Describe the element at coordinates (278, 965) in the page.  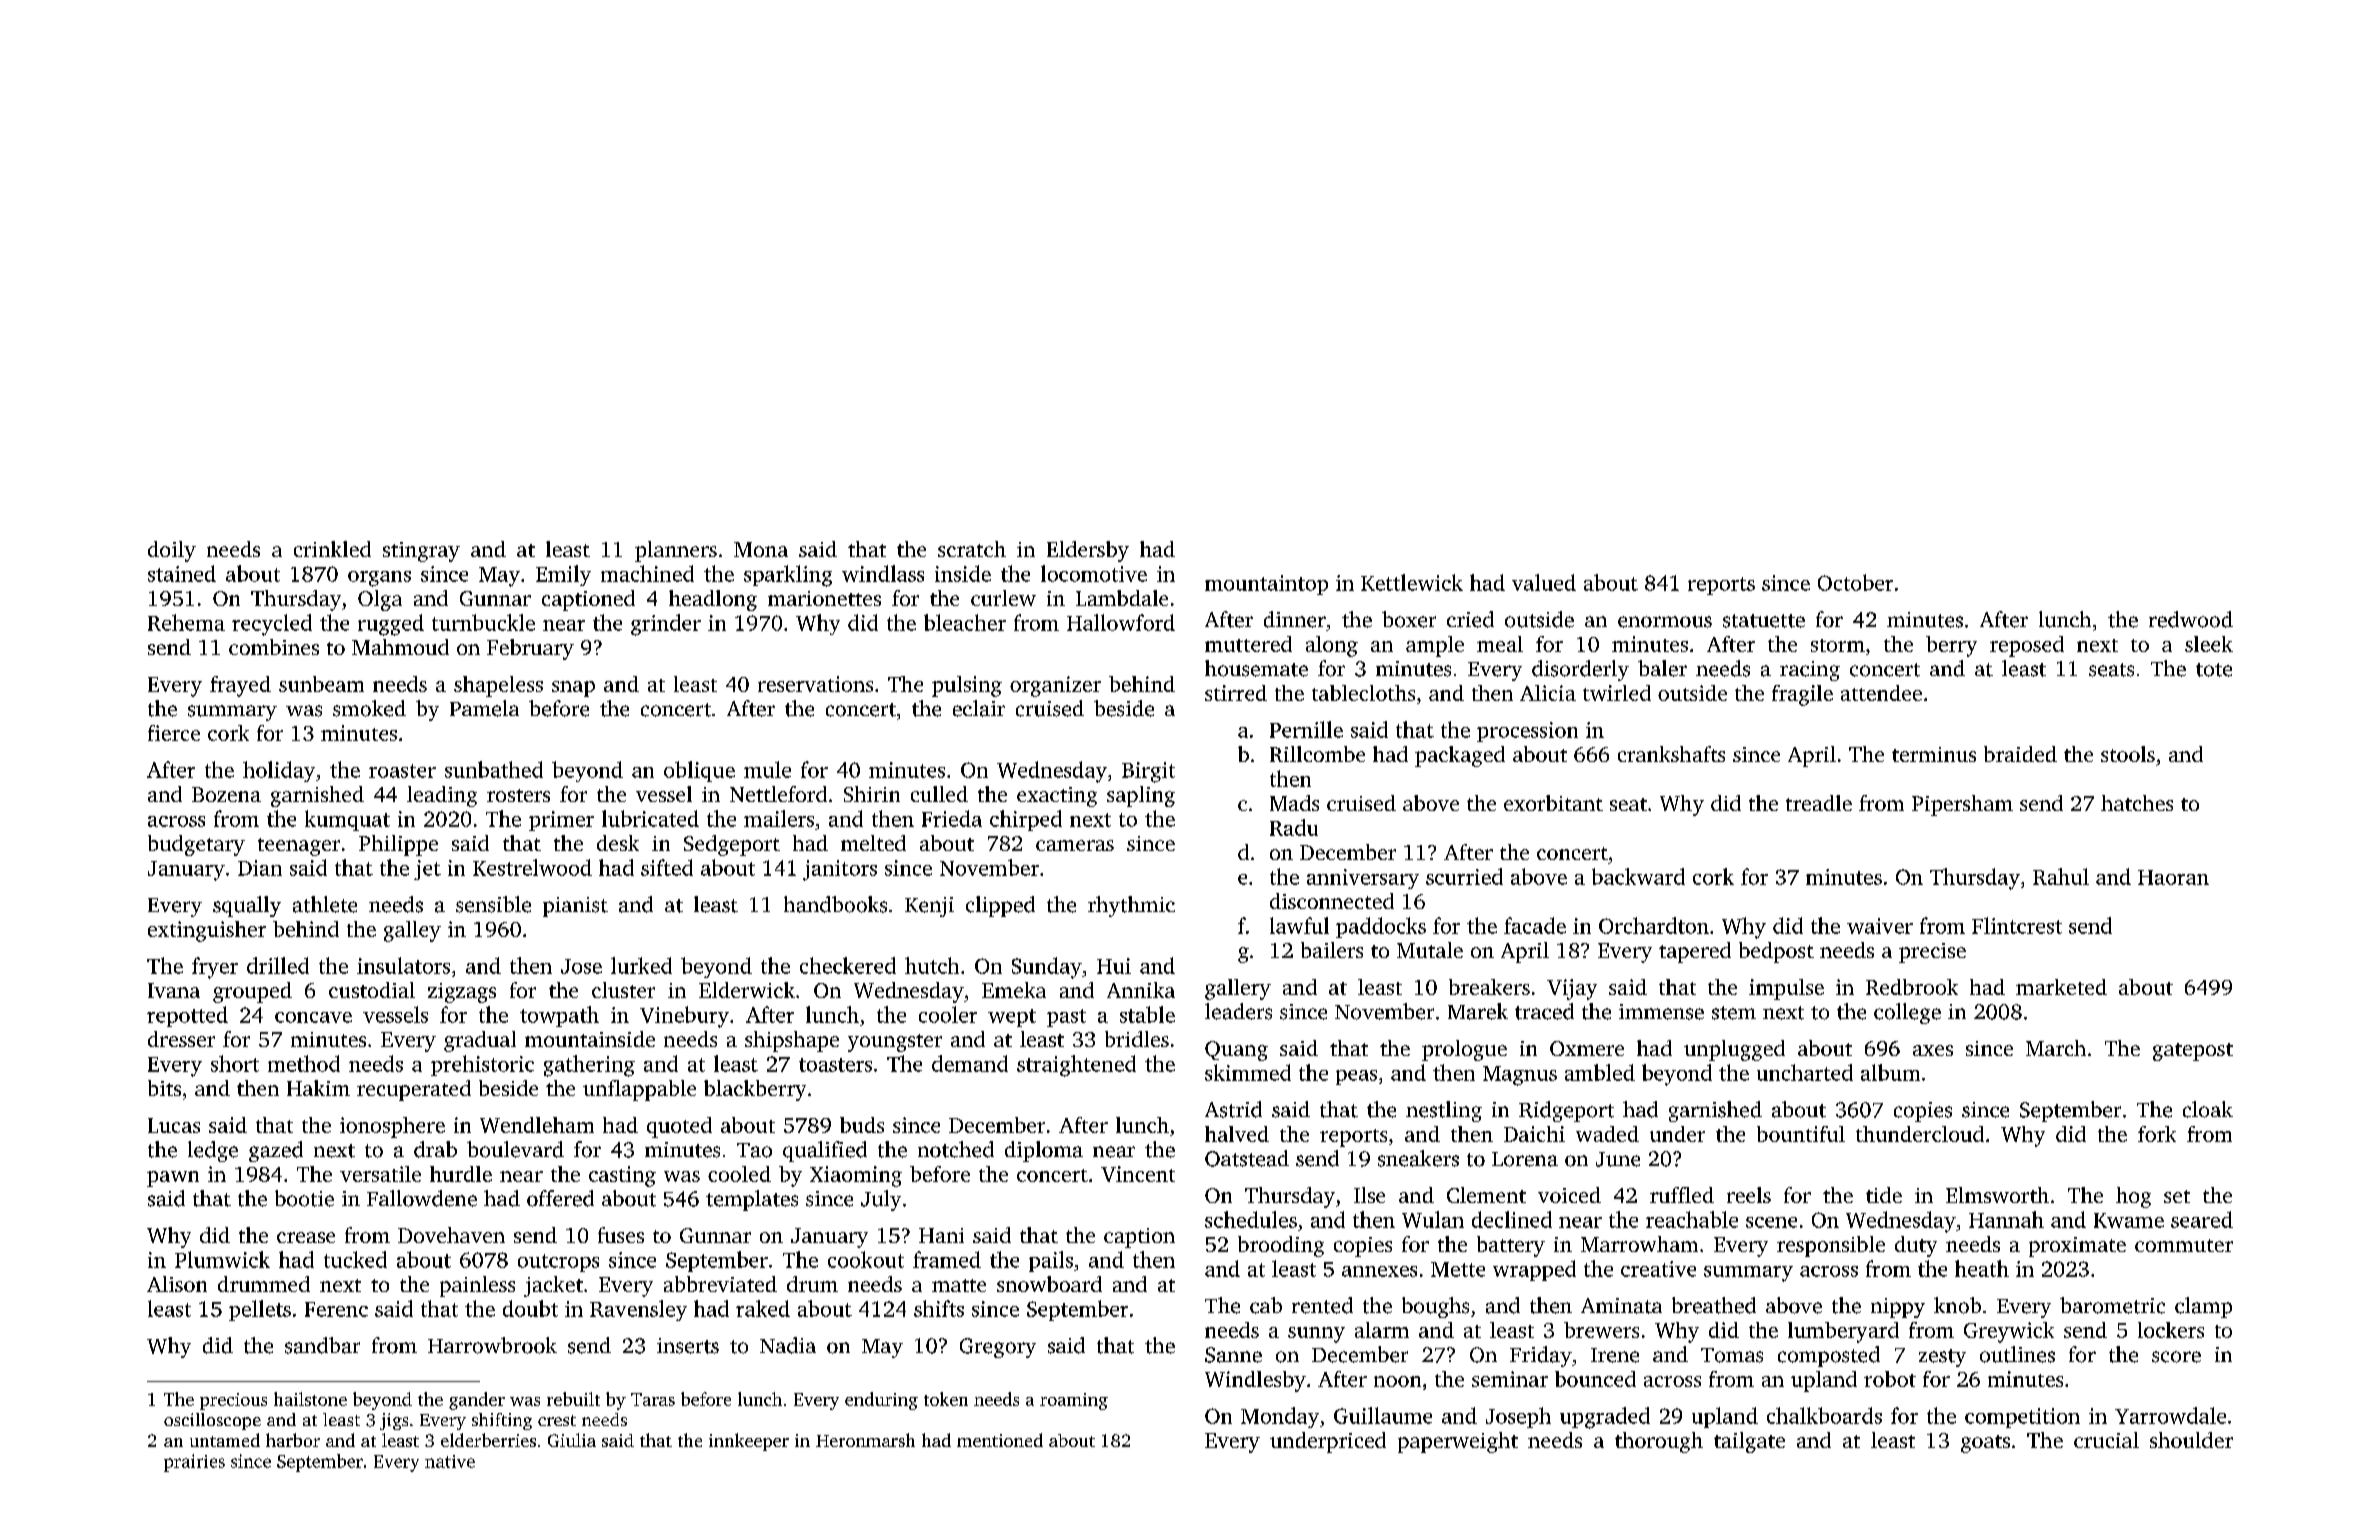
I see `drilled` at that location.
